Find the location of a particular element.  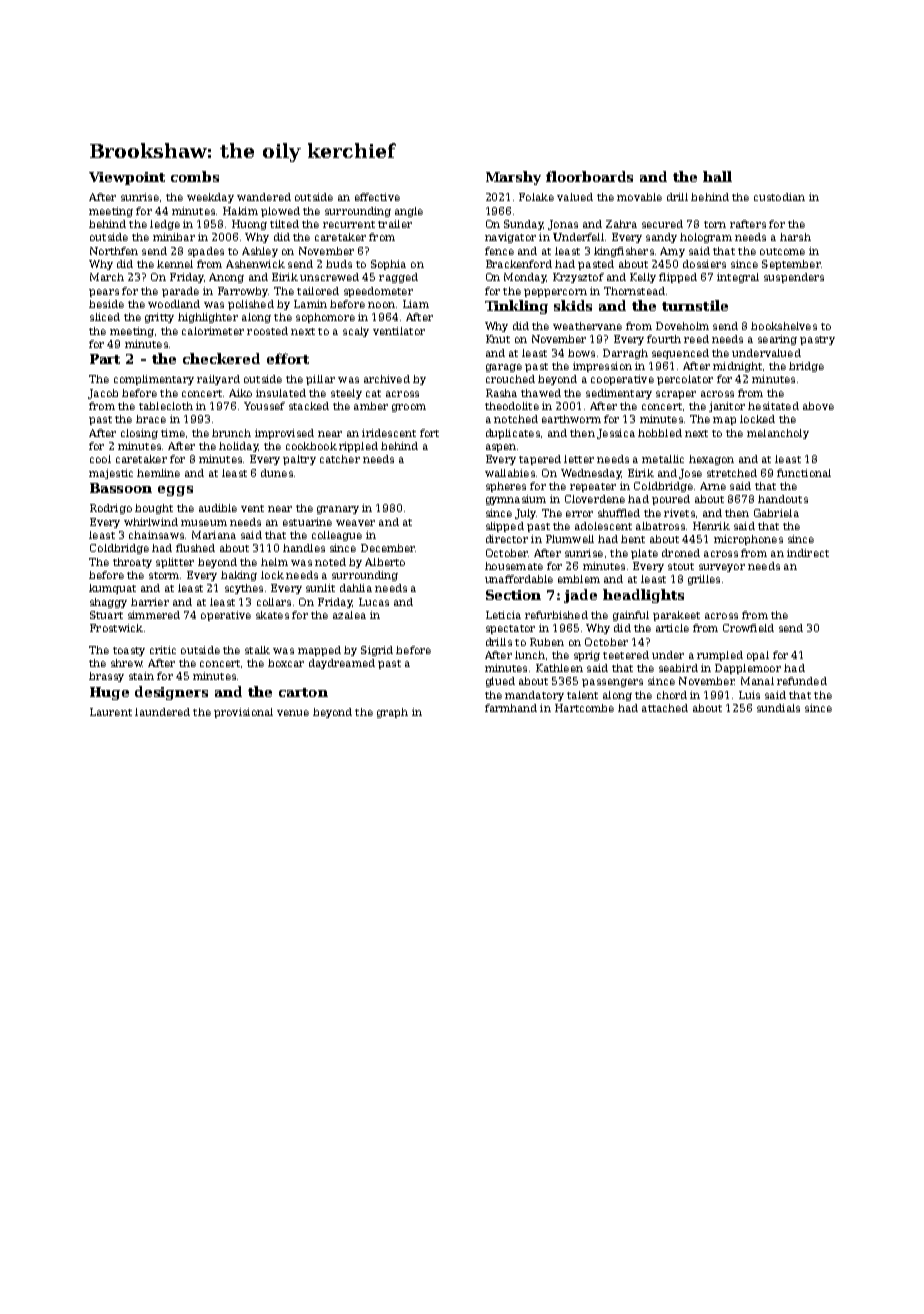

functional is located at coordinates (804, 473).
